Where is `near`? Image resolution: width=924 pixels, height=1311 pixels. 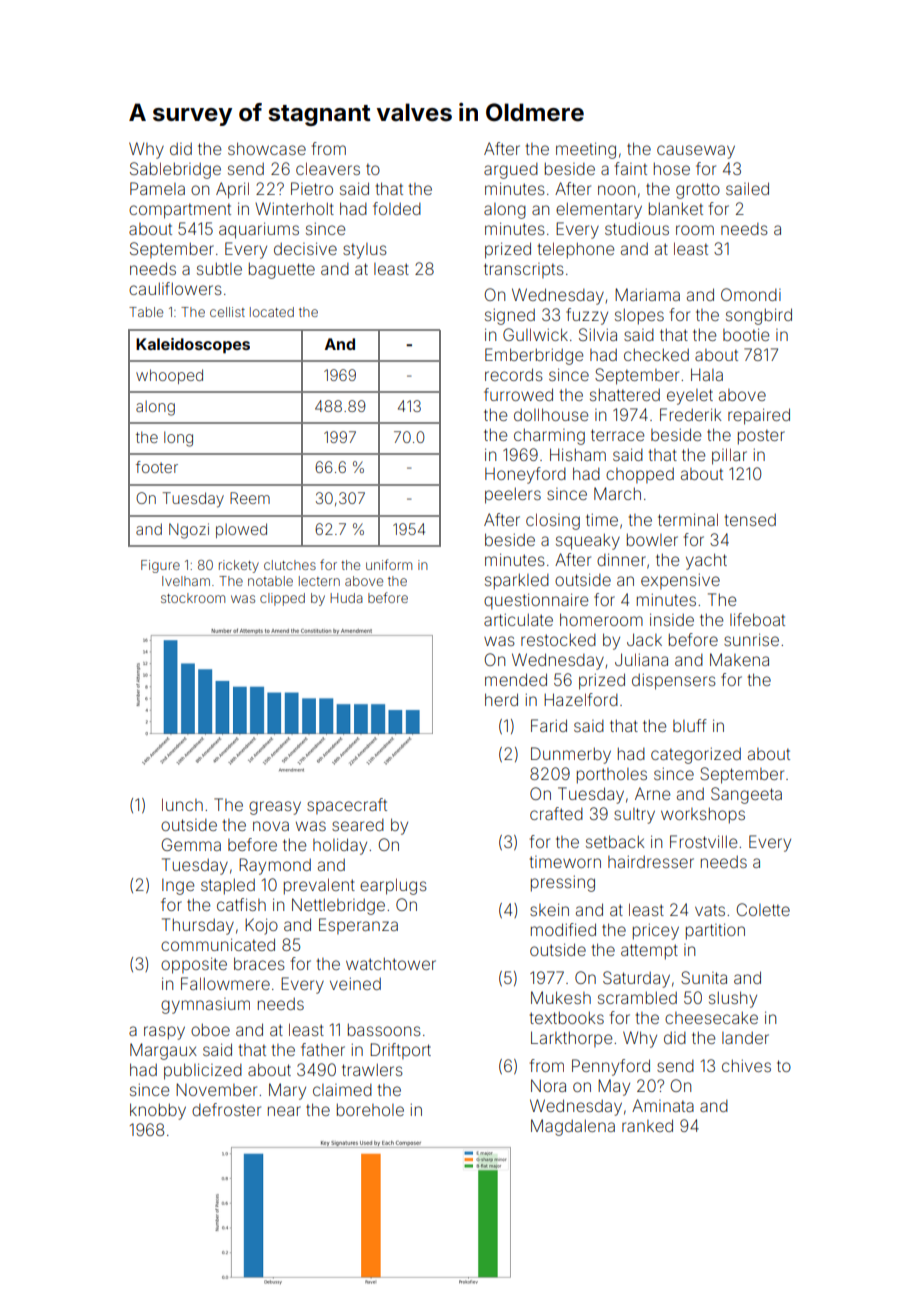 near is located at coordinates (284, 1111).
